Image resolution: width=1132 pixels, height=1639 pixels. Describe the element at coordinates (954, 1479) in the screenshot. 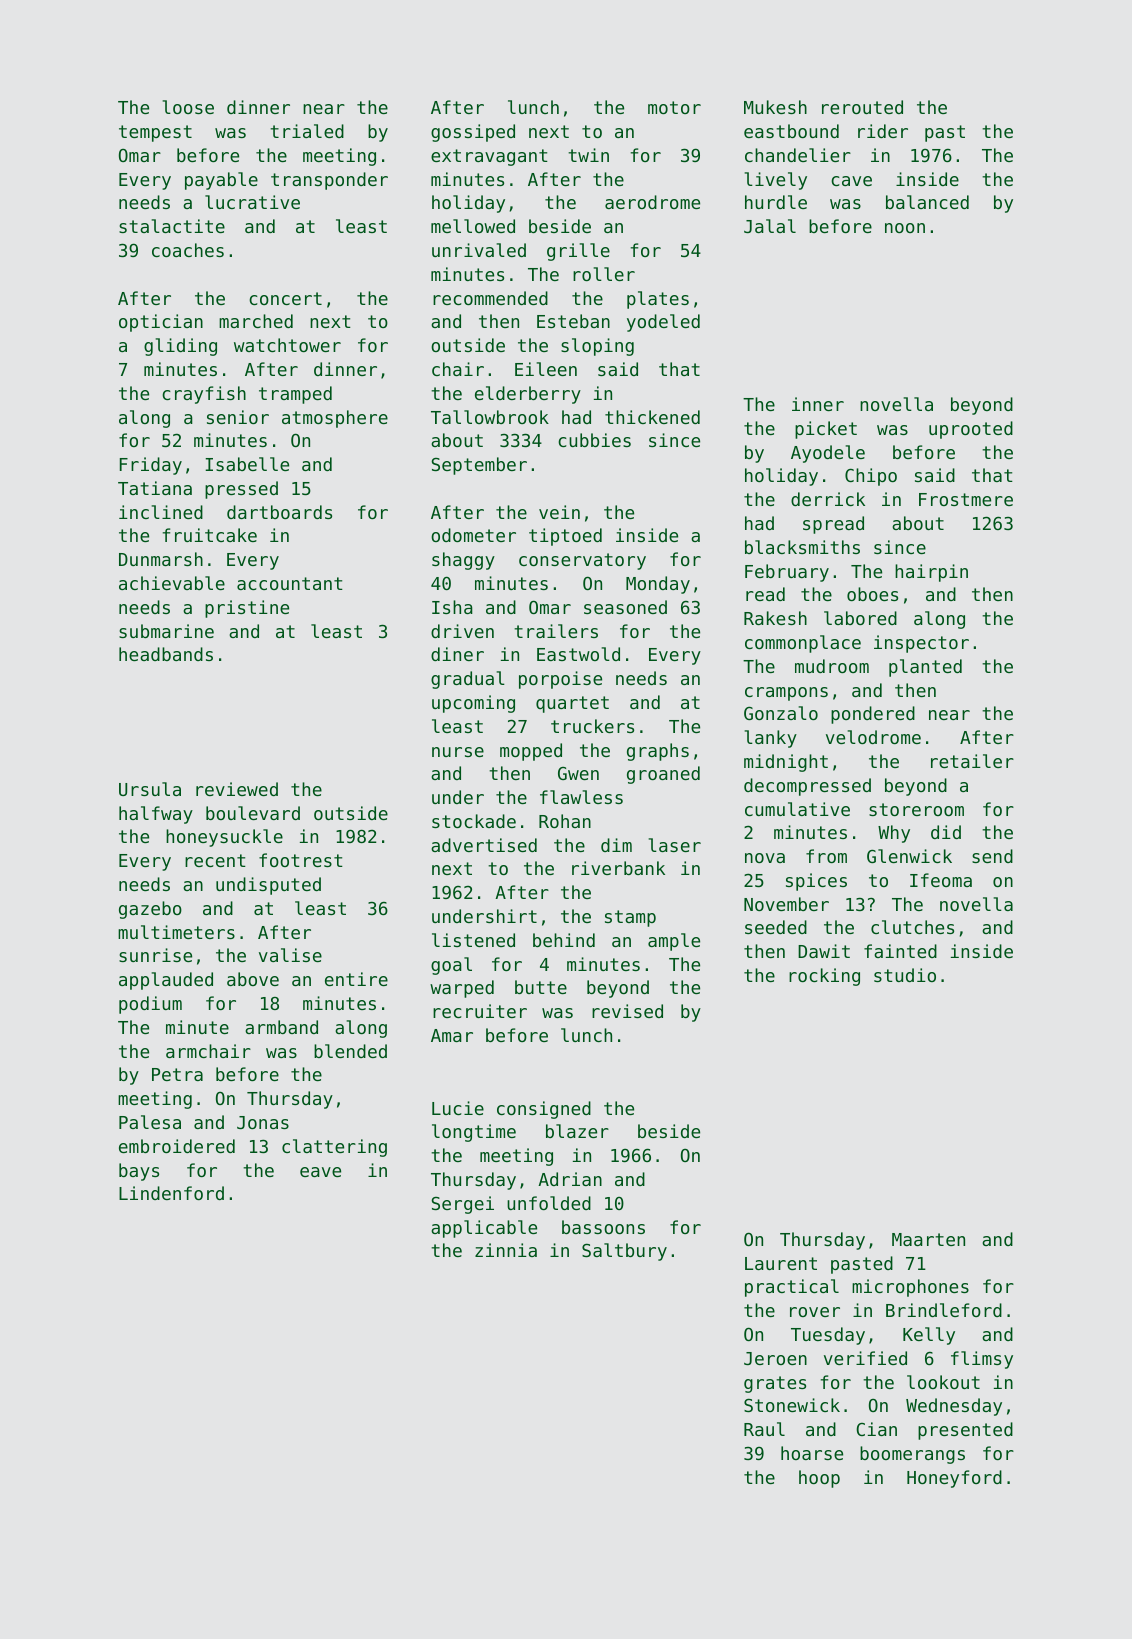

I see `Honeyford` at that location.
